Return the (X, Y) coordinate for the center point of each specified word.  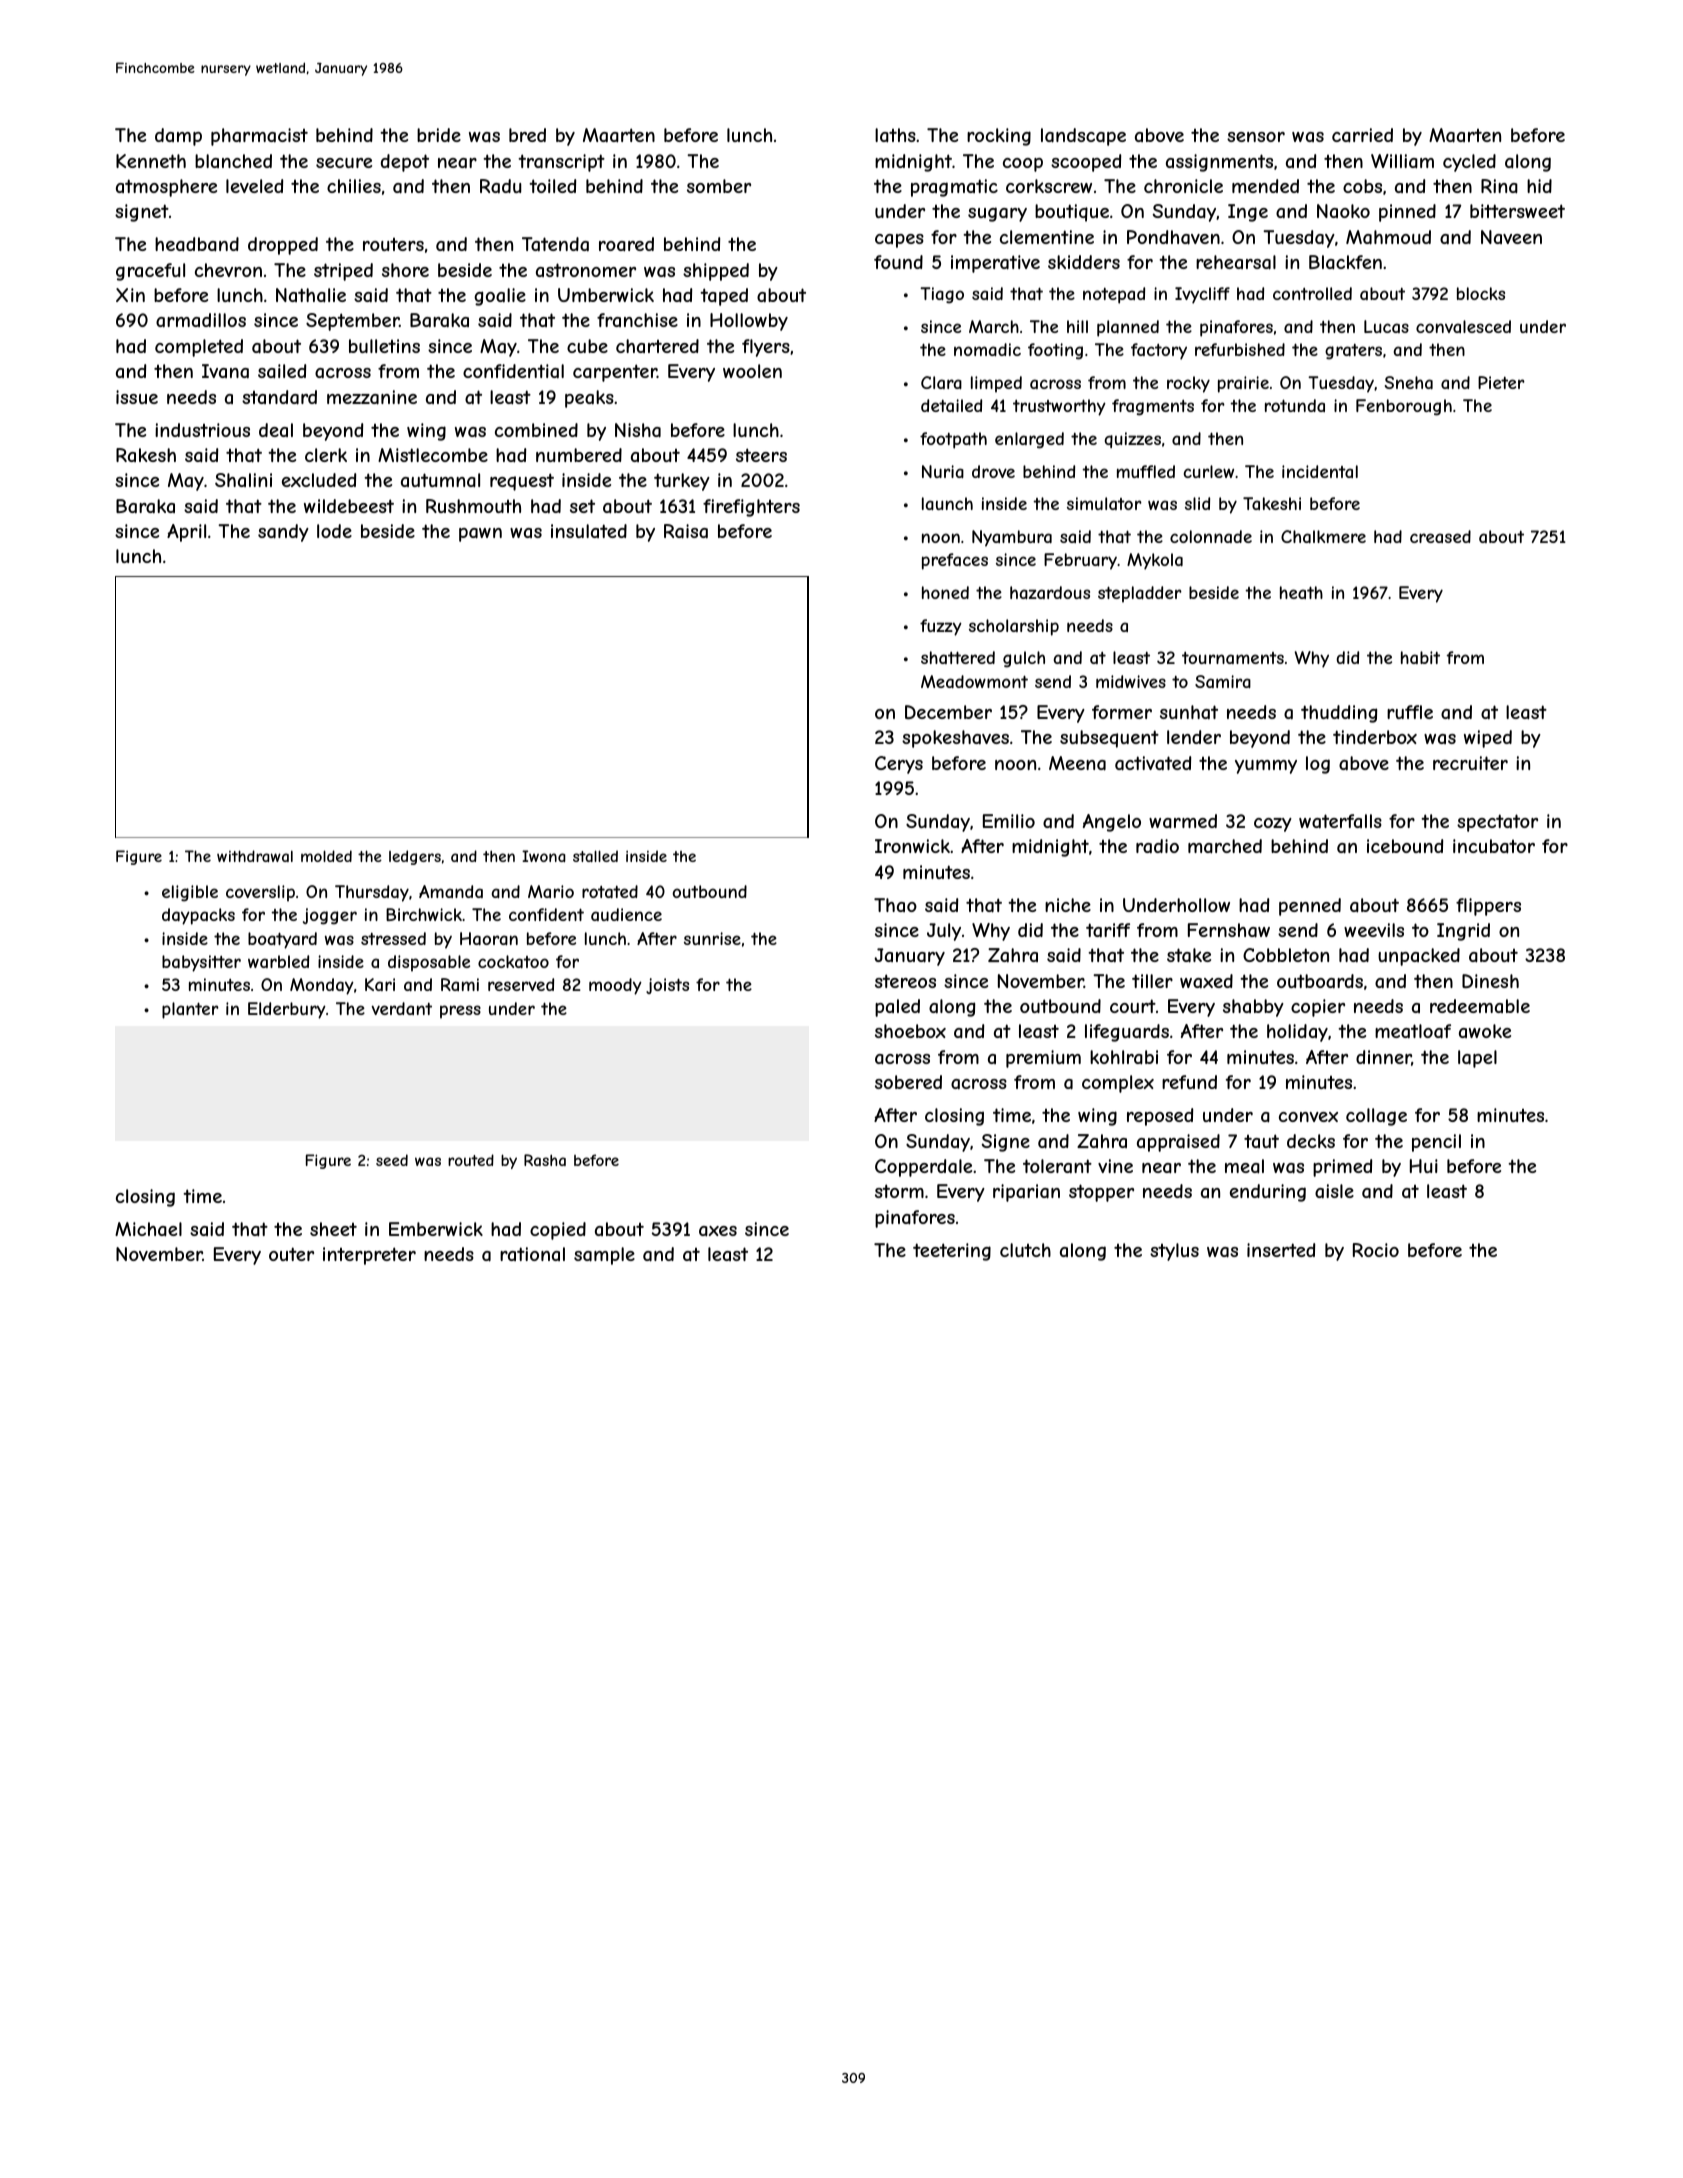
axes (718, 1231)
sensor (1256, 137)
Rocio (1376, 1250)
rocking (999, 137)
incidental (1320, 471)
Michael (148, 1229)
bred (527, 135)
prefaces (955, 561)
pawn (480, 535)
